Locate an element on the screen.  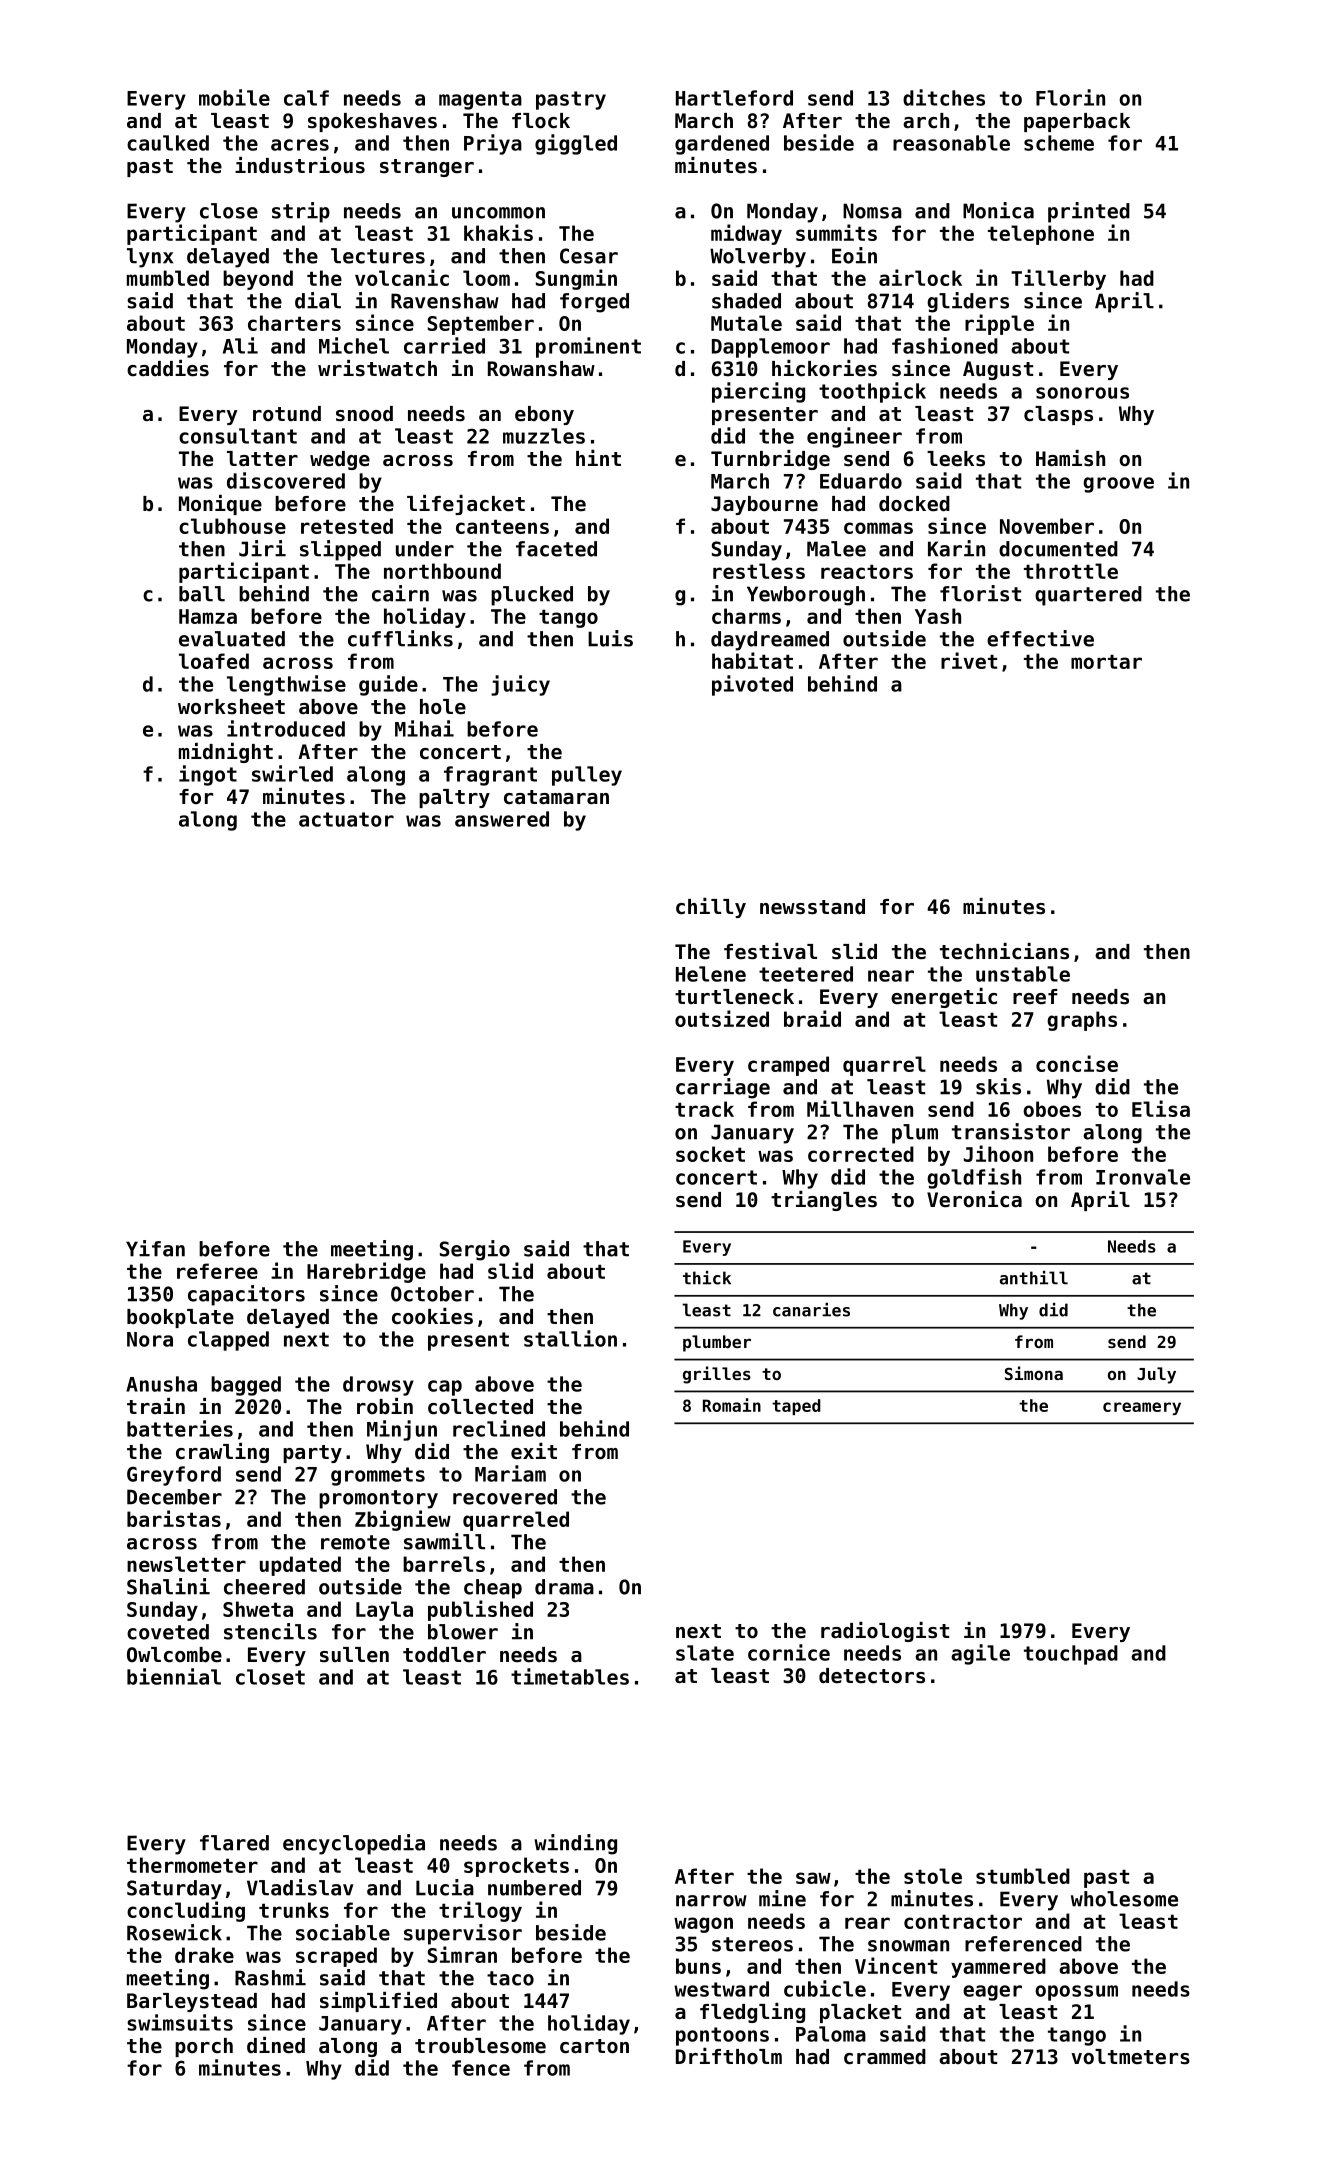
hickories is located at coordinates (824, 368).
